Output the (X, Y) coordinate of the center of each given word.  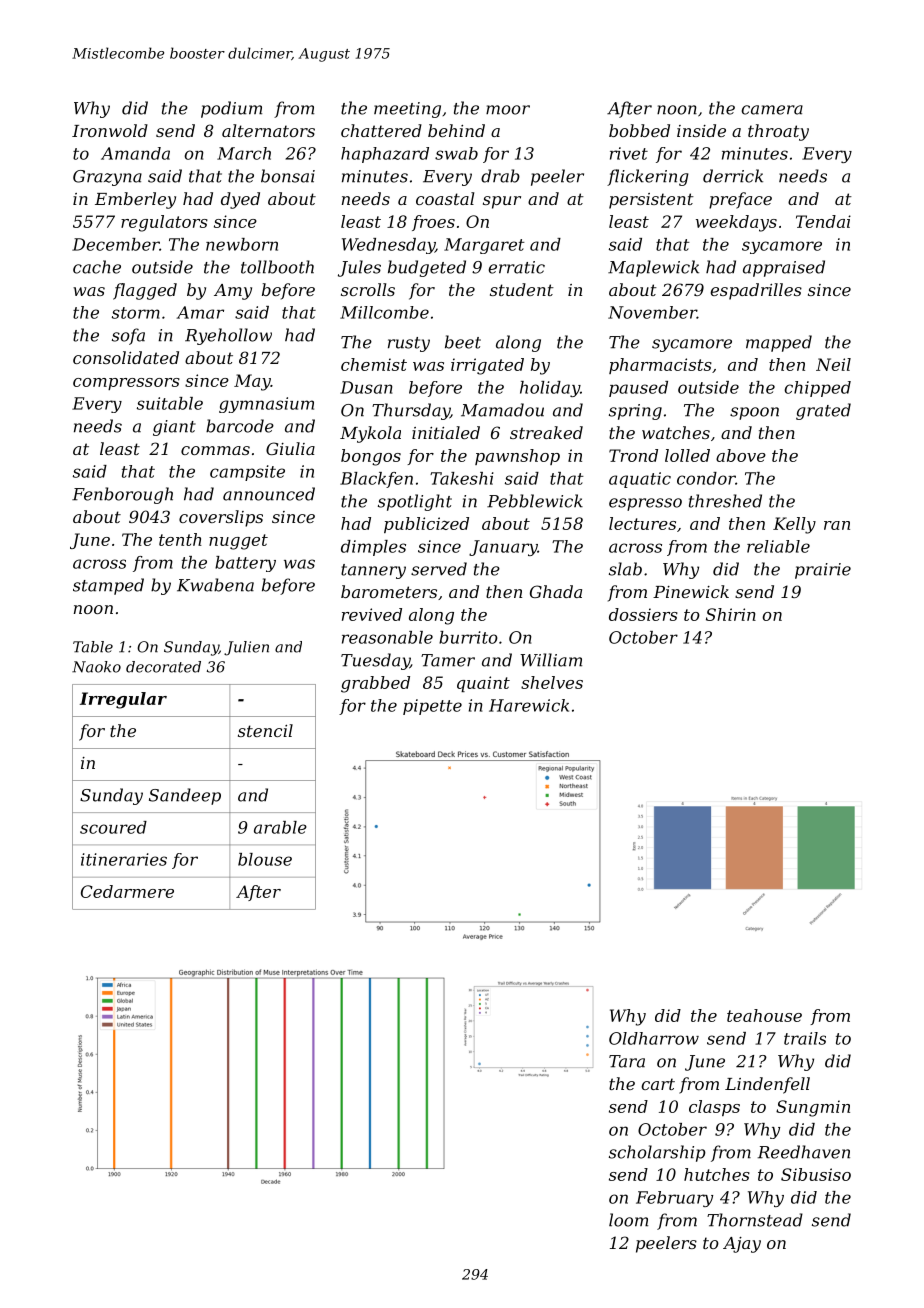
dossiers (643, 614)
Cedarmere (127, 891)
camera (772, 110)
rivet (629, 153)
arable (280, 827)
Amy (233, 292)
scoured (113, 827)
